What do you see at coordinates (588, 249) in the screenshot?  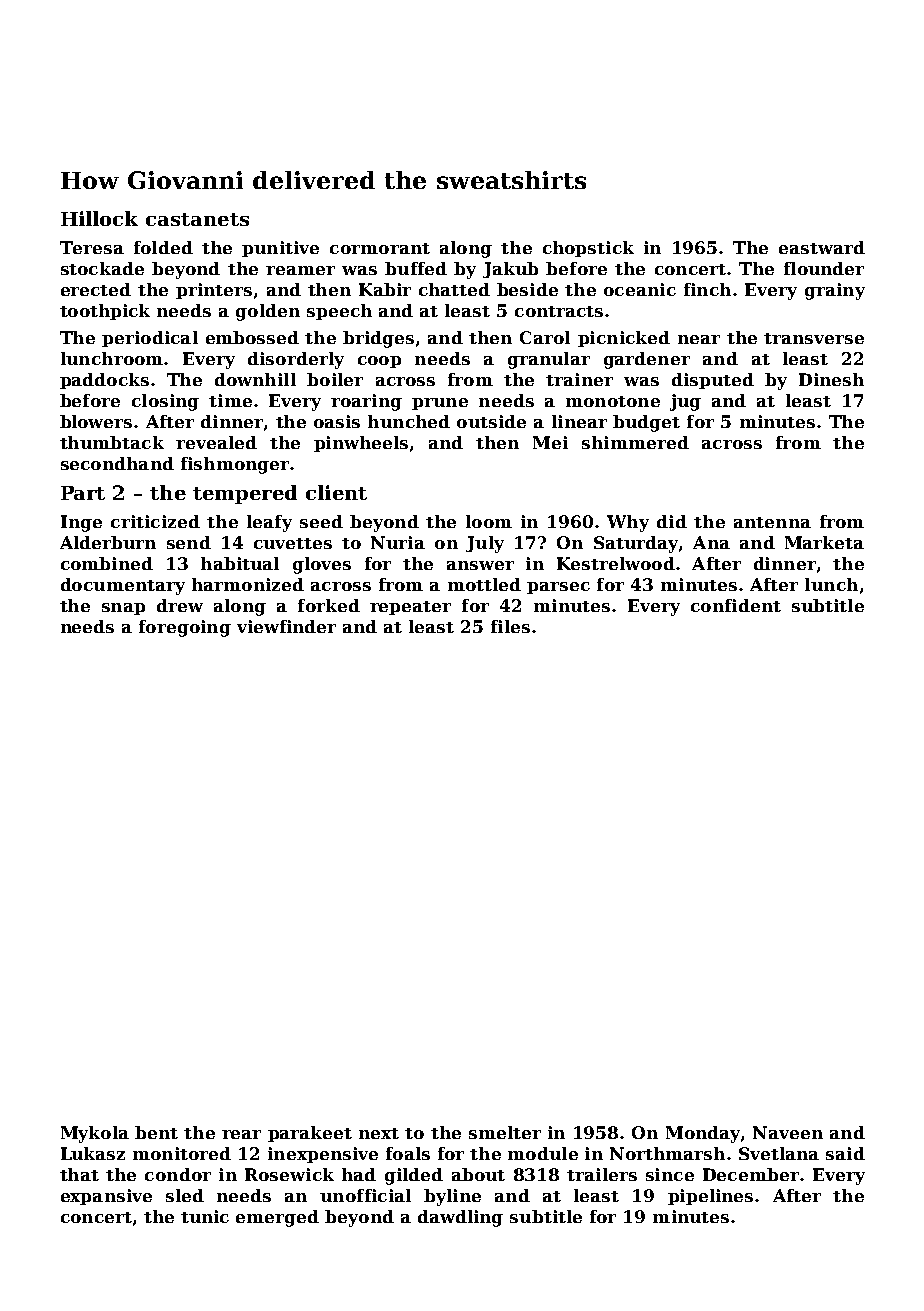 I see `chopstick` at bounding box center [588, 249].
